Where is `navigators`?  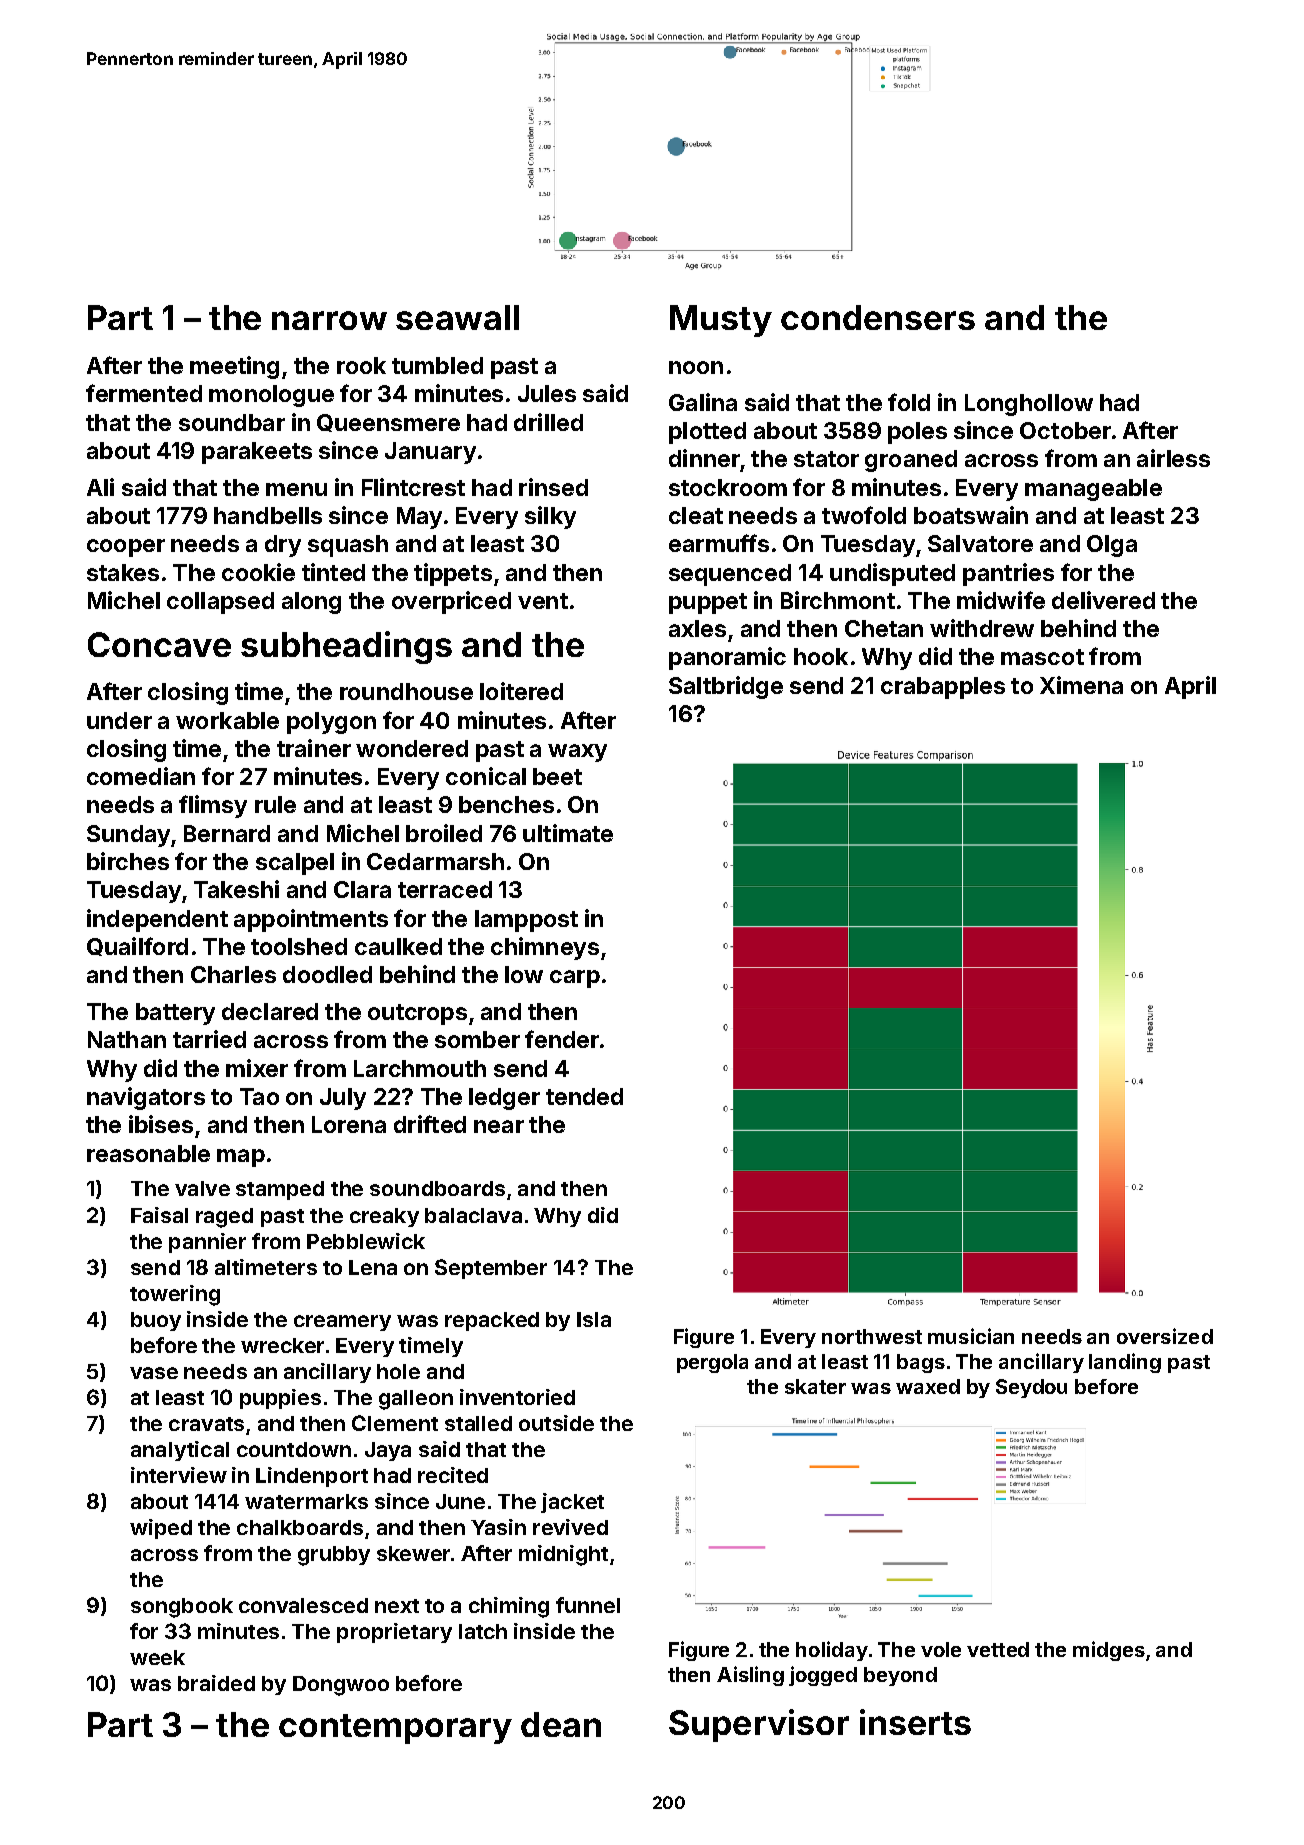
navigators is located at coordinates (146, 1098).
